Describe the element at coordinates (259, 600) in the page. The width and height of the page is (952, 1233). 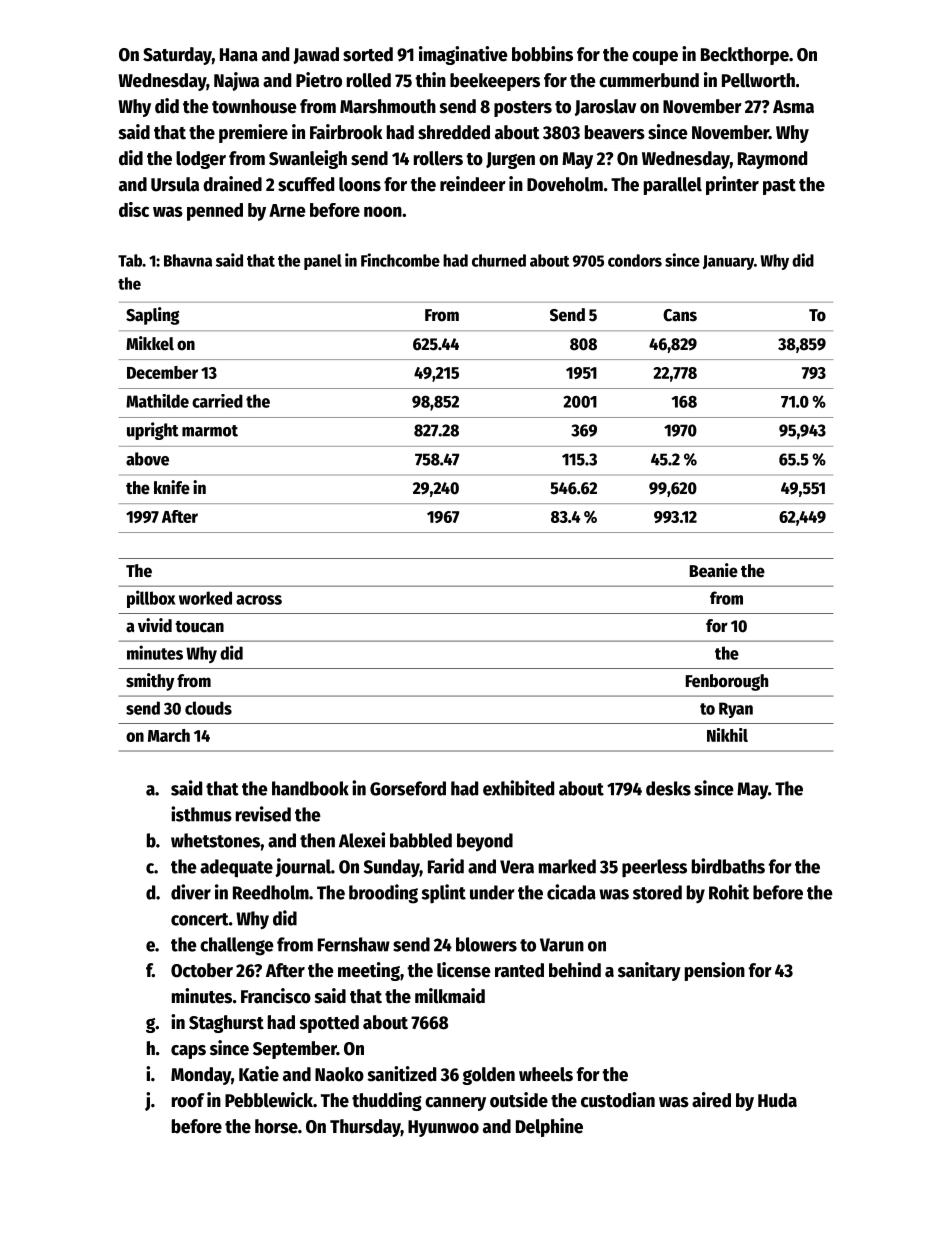
I see `across` at that location.
